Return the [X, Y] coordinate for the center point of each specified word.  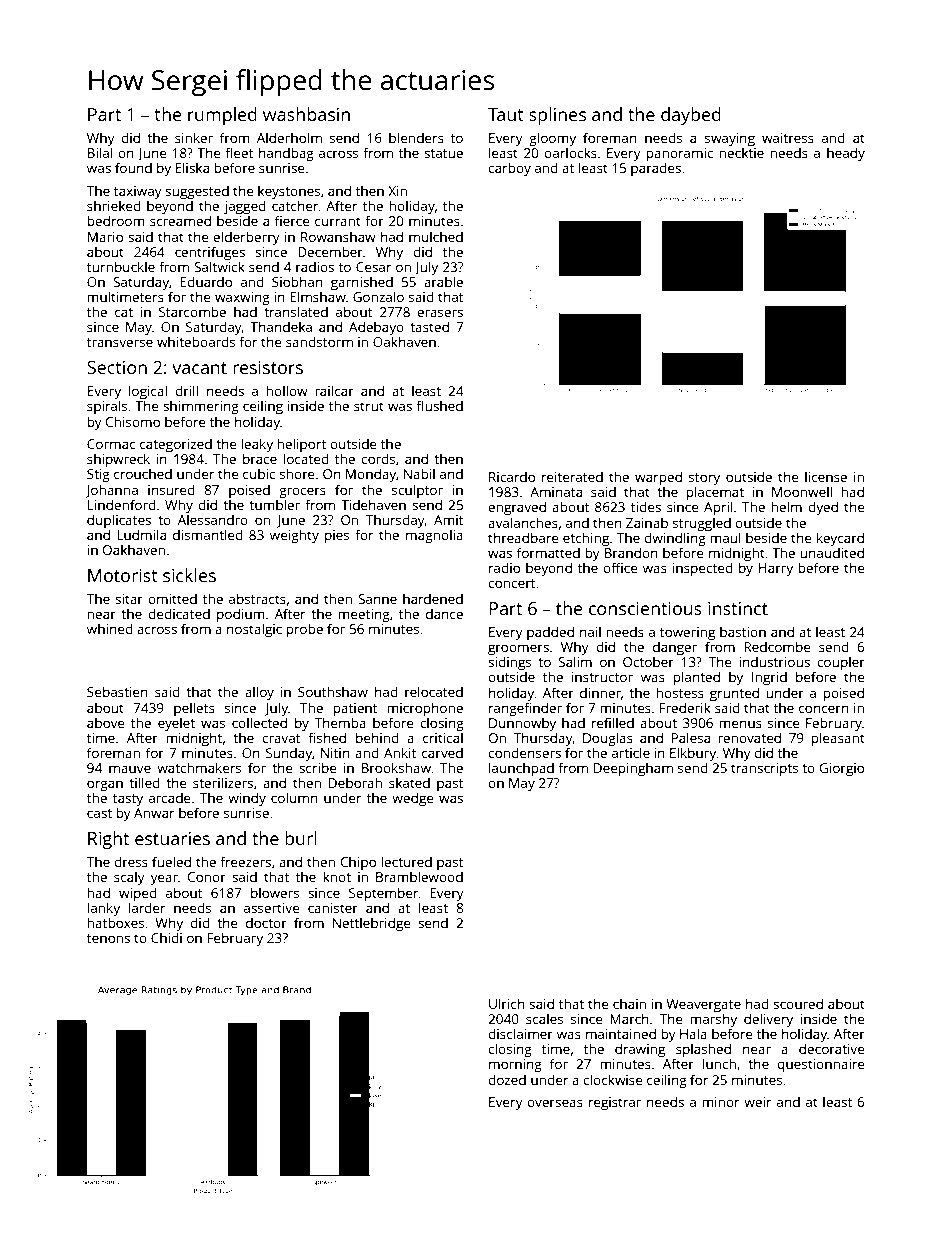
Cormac [111, 444]
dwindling [675, 539]
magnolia [434, 536]
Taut [506, 114]
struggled [702, 524]
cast [99, 813]
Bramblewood [419, 876]
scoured [798, 1003]
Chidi [166, 937]
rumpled [222, 116]
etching [586, 539]
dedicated [179, 613]
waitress [788, 138]
